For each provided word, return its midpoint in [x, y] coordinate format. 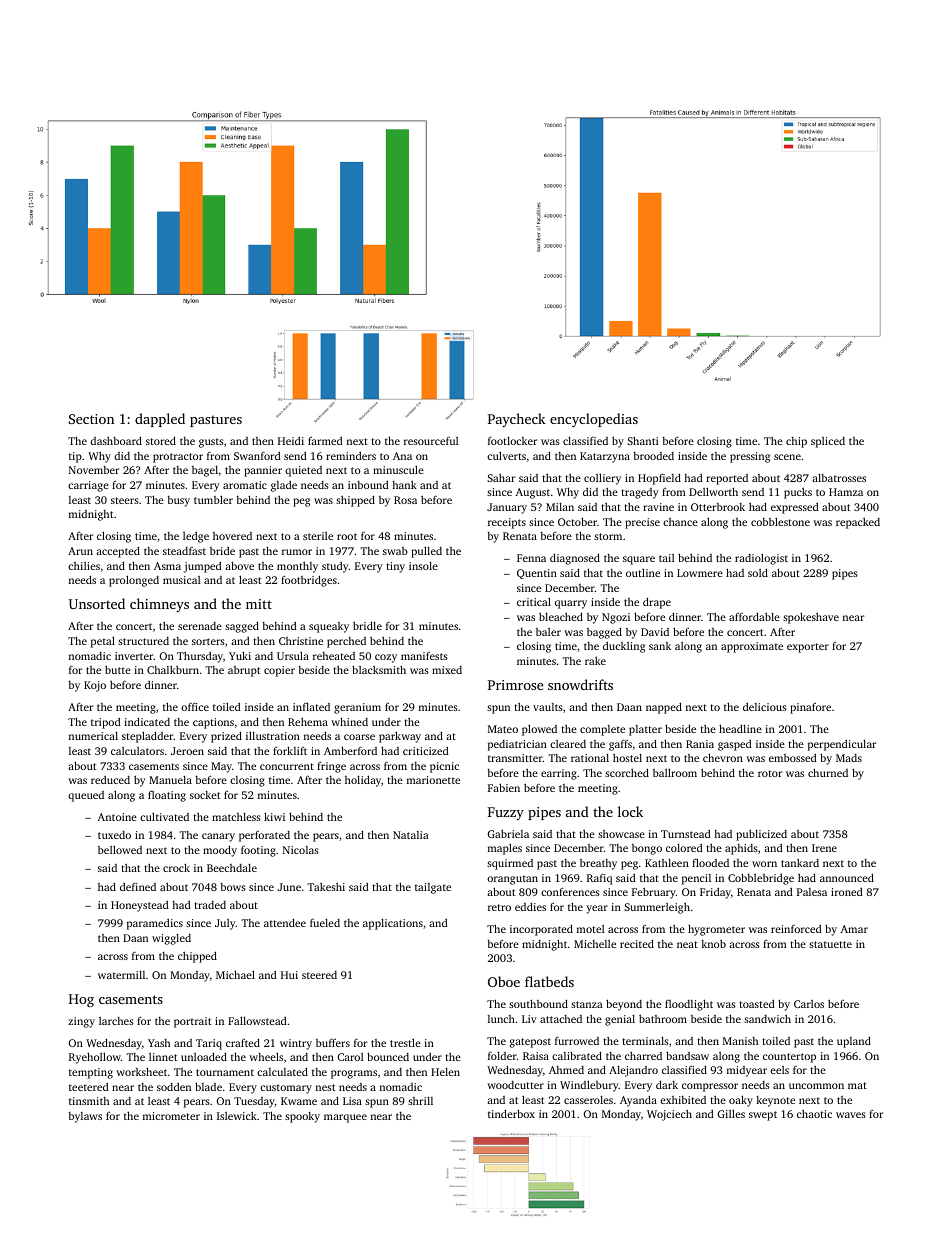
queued [86, 796]
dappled [160, 420]
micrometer [171, 1116]
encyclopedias [594, 420]
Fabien [504, 787]
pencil [696, 879]
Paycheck [517, 420]
